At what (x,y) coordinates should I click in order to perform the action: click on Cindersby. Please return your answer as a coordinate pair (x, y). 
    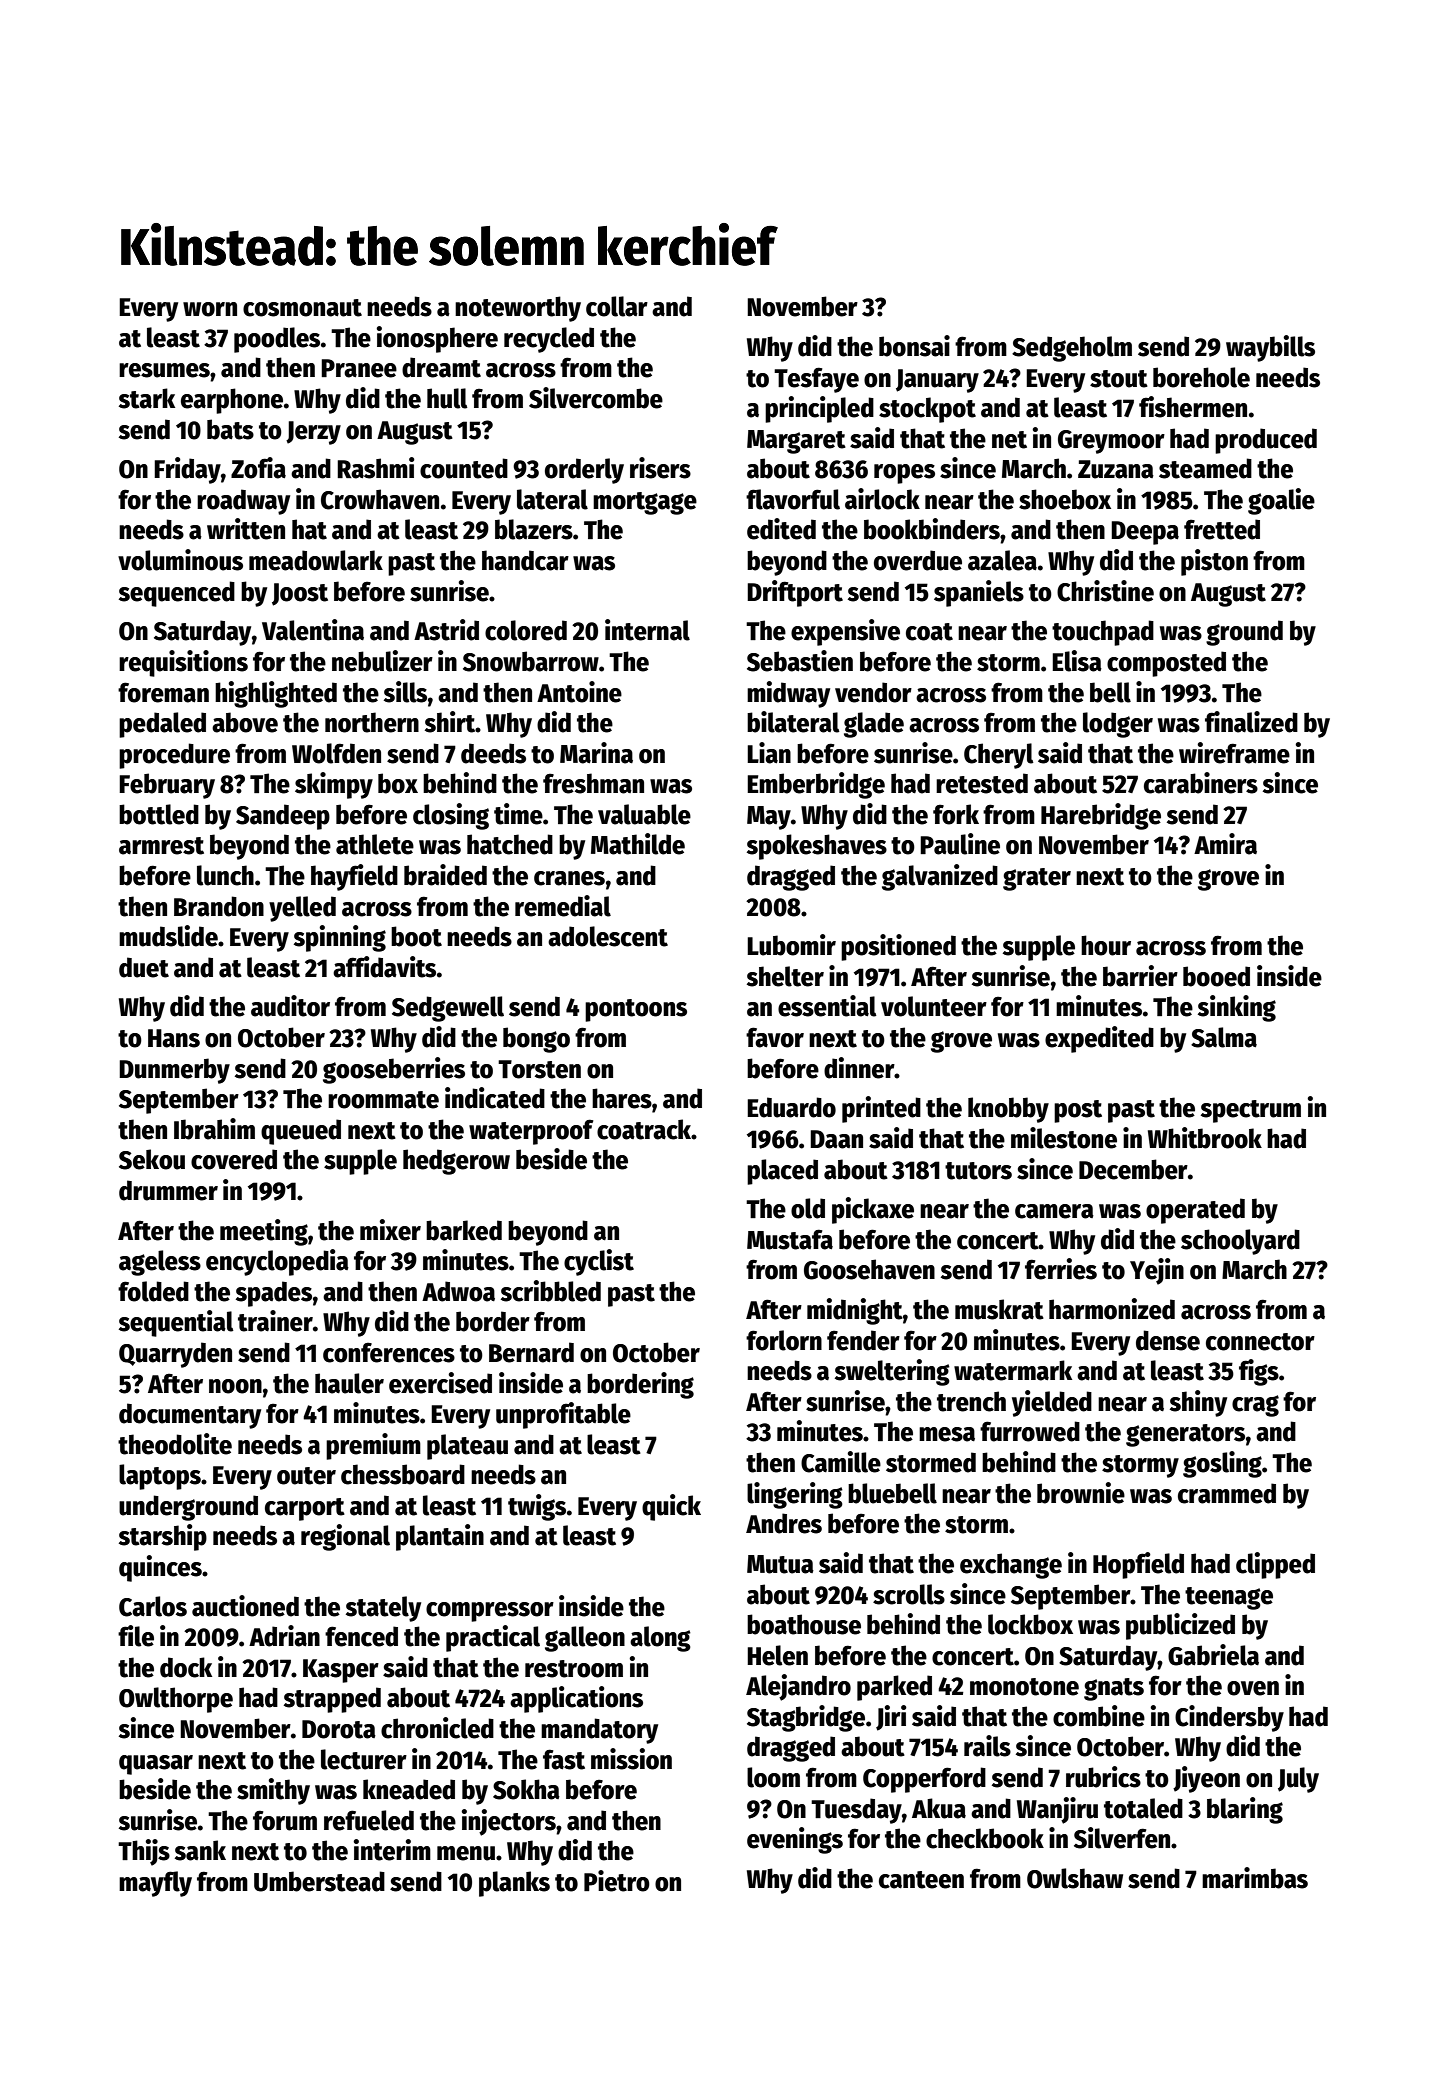
    Looking at the image, I should click on (1229, 1718).
